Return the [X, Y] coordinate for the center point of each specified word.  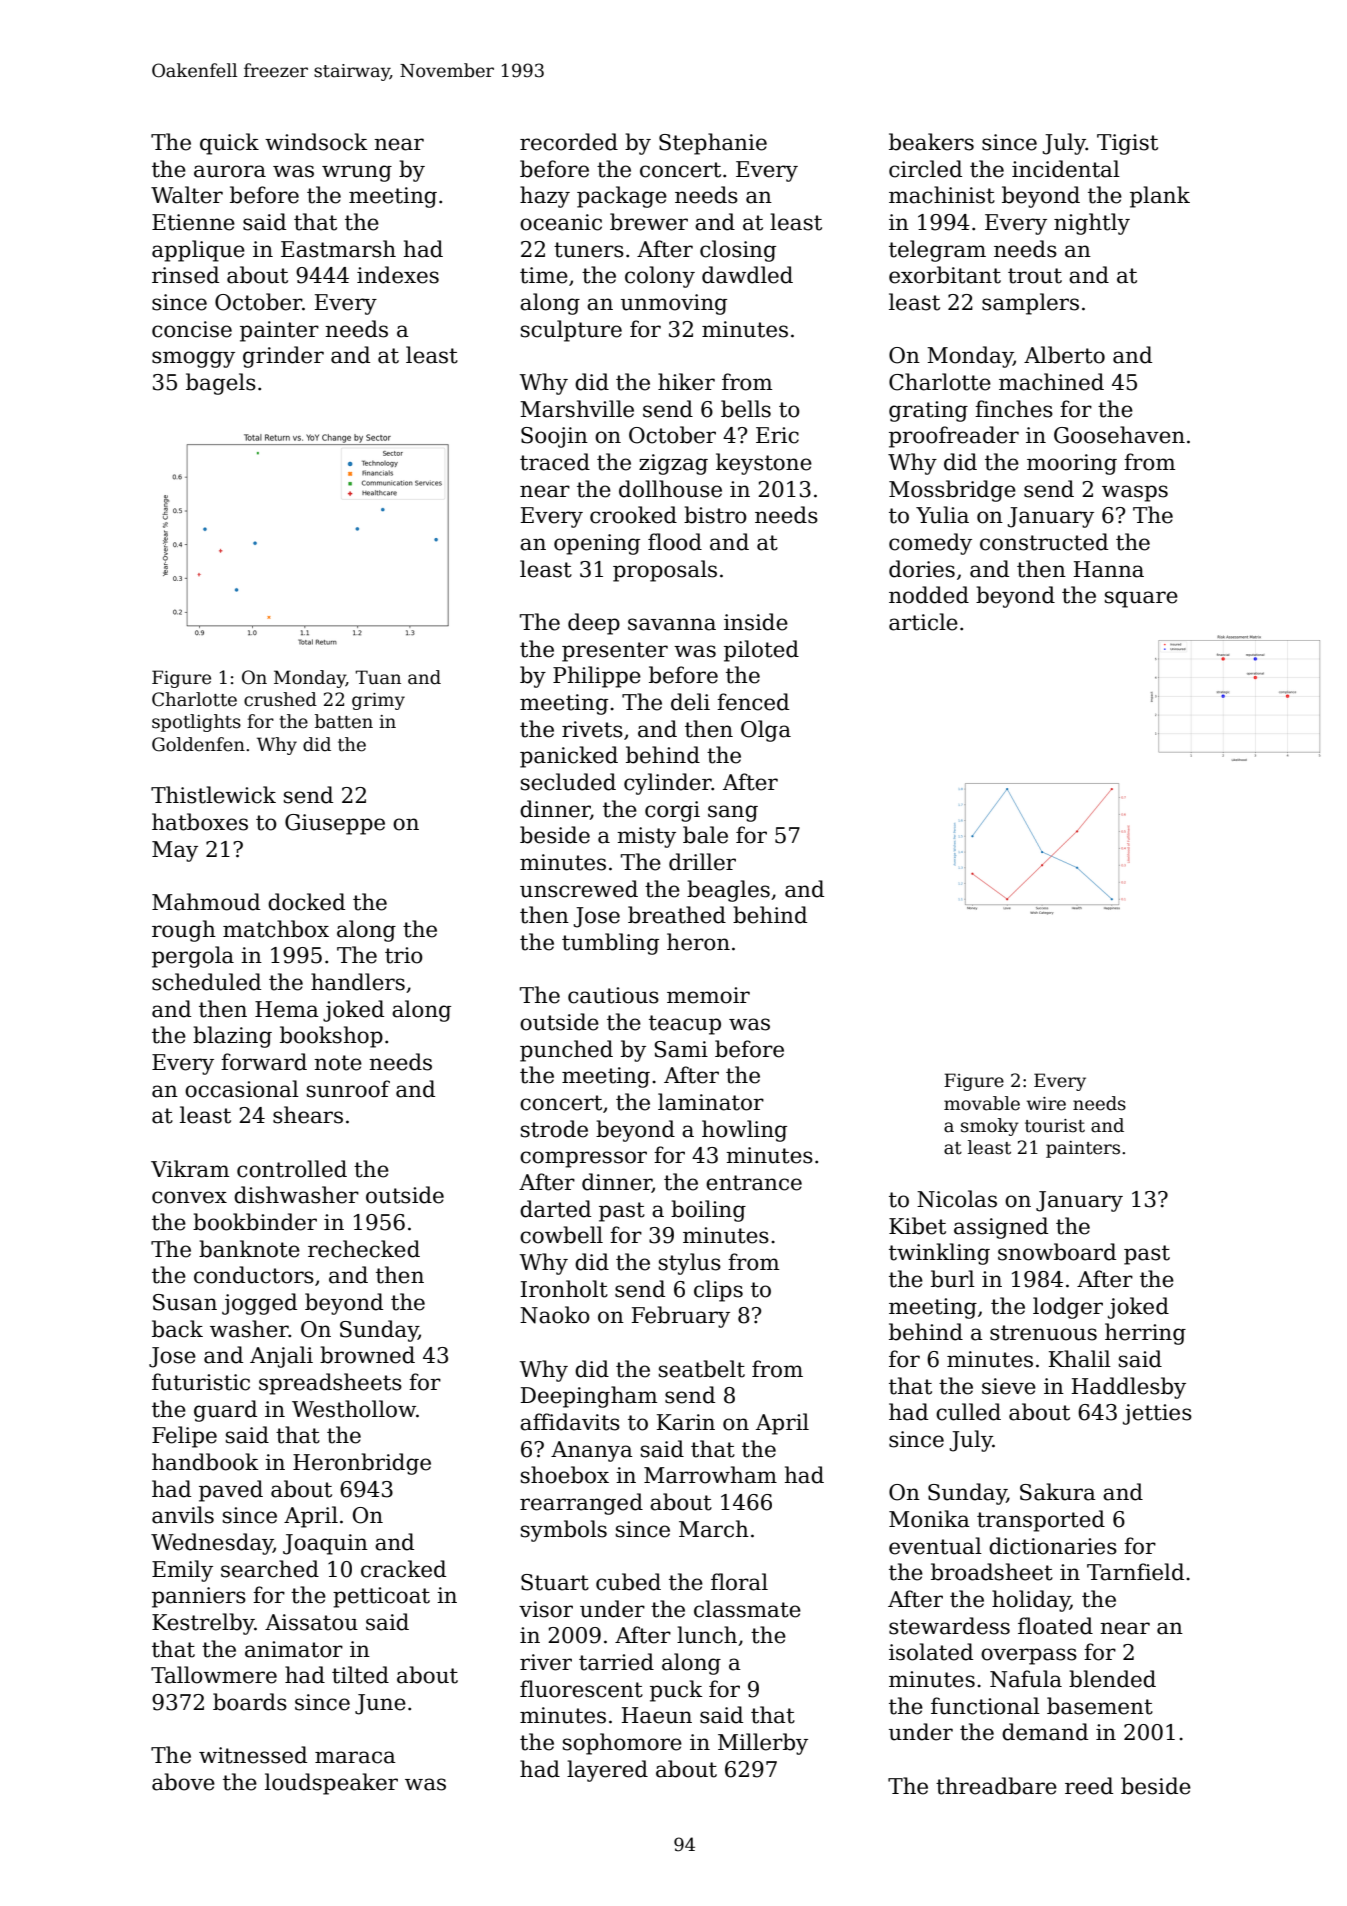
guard [225, 1411]
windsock [316, 142]
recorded [569, 142]
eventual [935, 1546]
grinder [283, 357]
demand [1045, 1732]
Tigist [1127, 144]
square [1141, 599]
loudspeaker [331, 1784]
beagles [728, 891]
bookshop [331, 1037]
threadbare [996, 1786]
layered [607, 1771]
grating [928, 411]
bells [746, 409]
